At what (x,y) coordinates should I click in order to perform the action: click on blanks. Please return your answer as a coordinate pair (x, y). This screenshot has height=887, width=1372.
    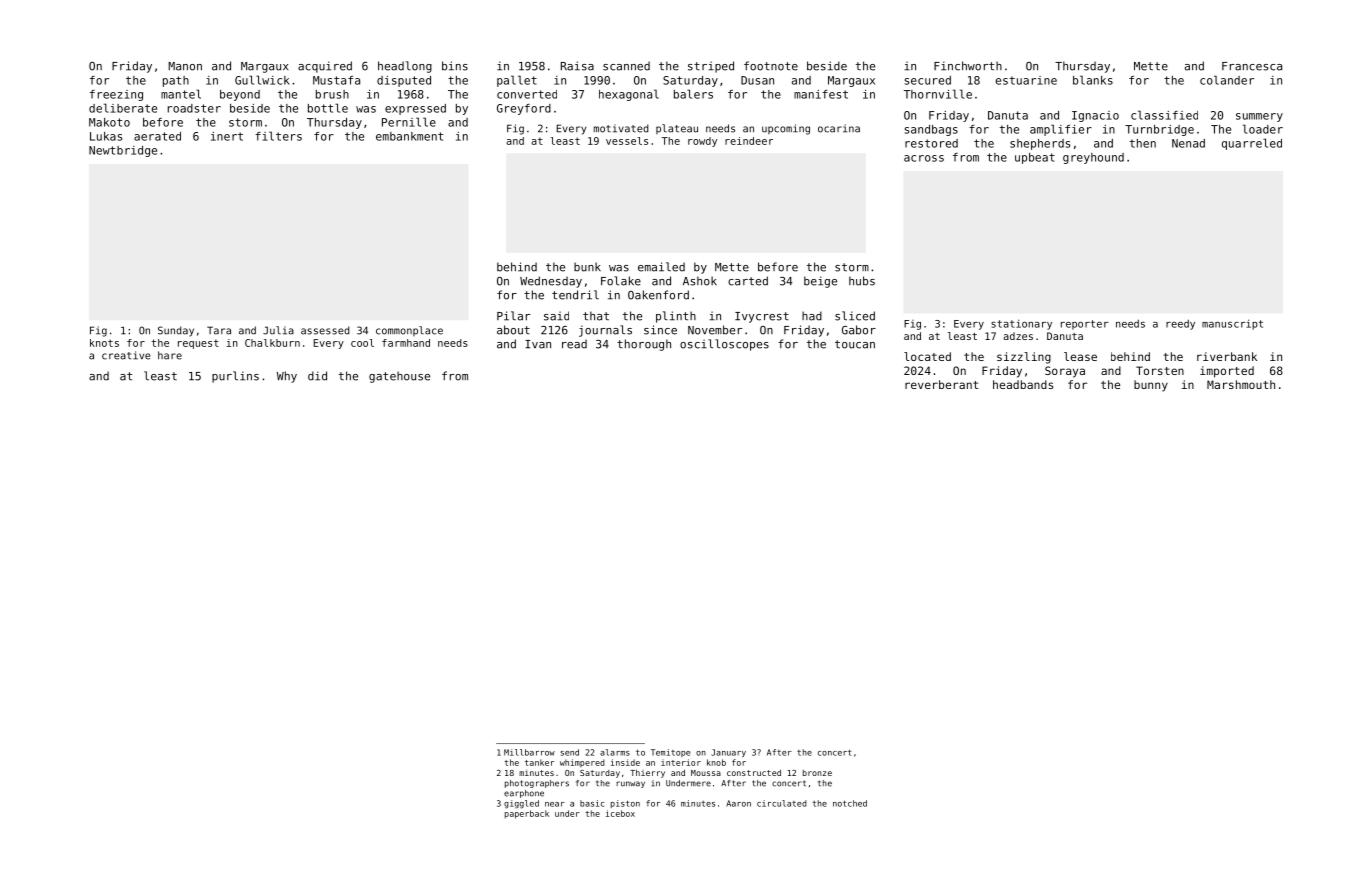
    Looking at the image, I should click on (1093, 80).
